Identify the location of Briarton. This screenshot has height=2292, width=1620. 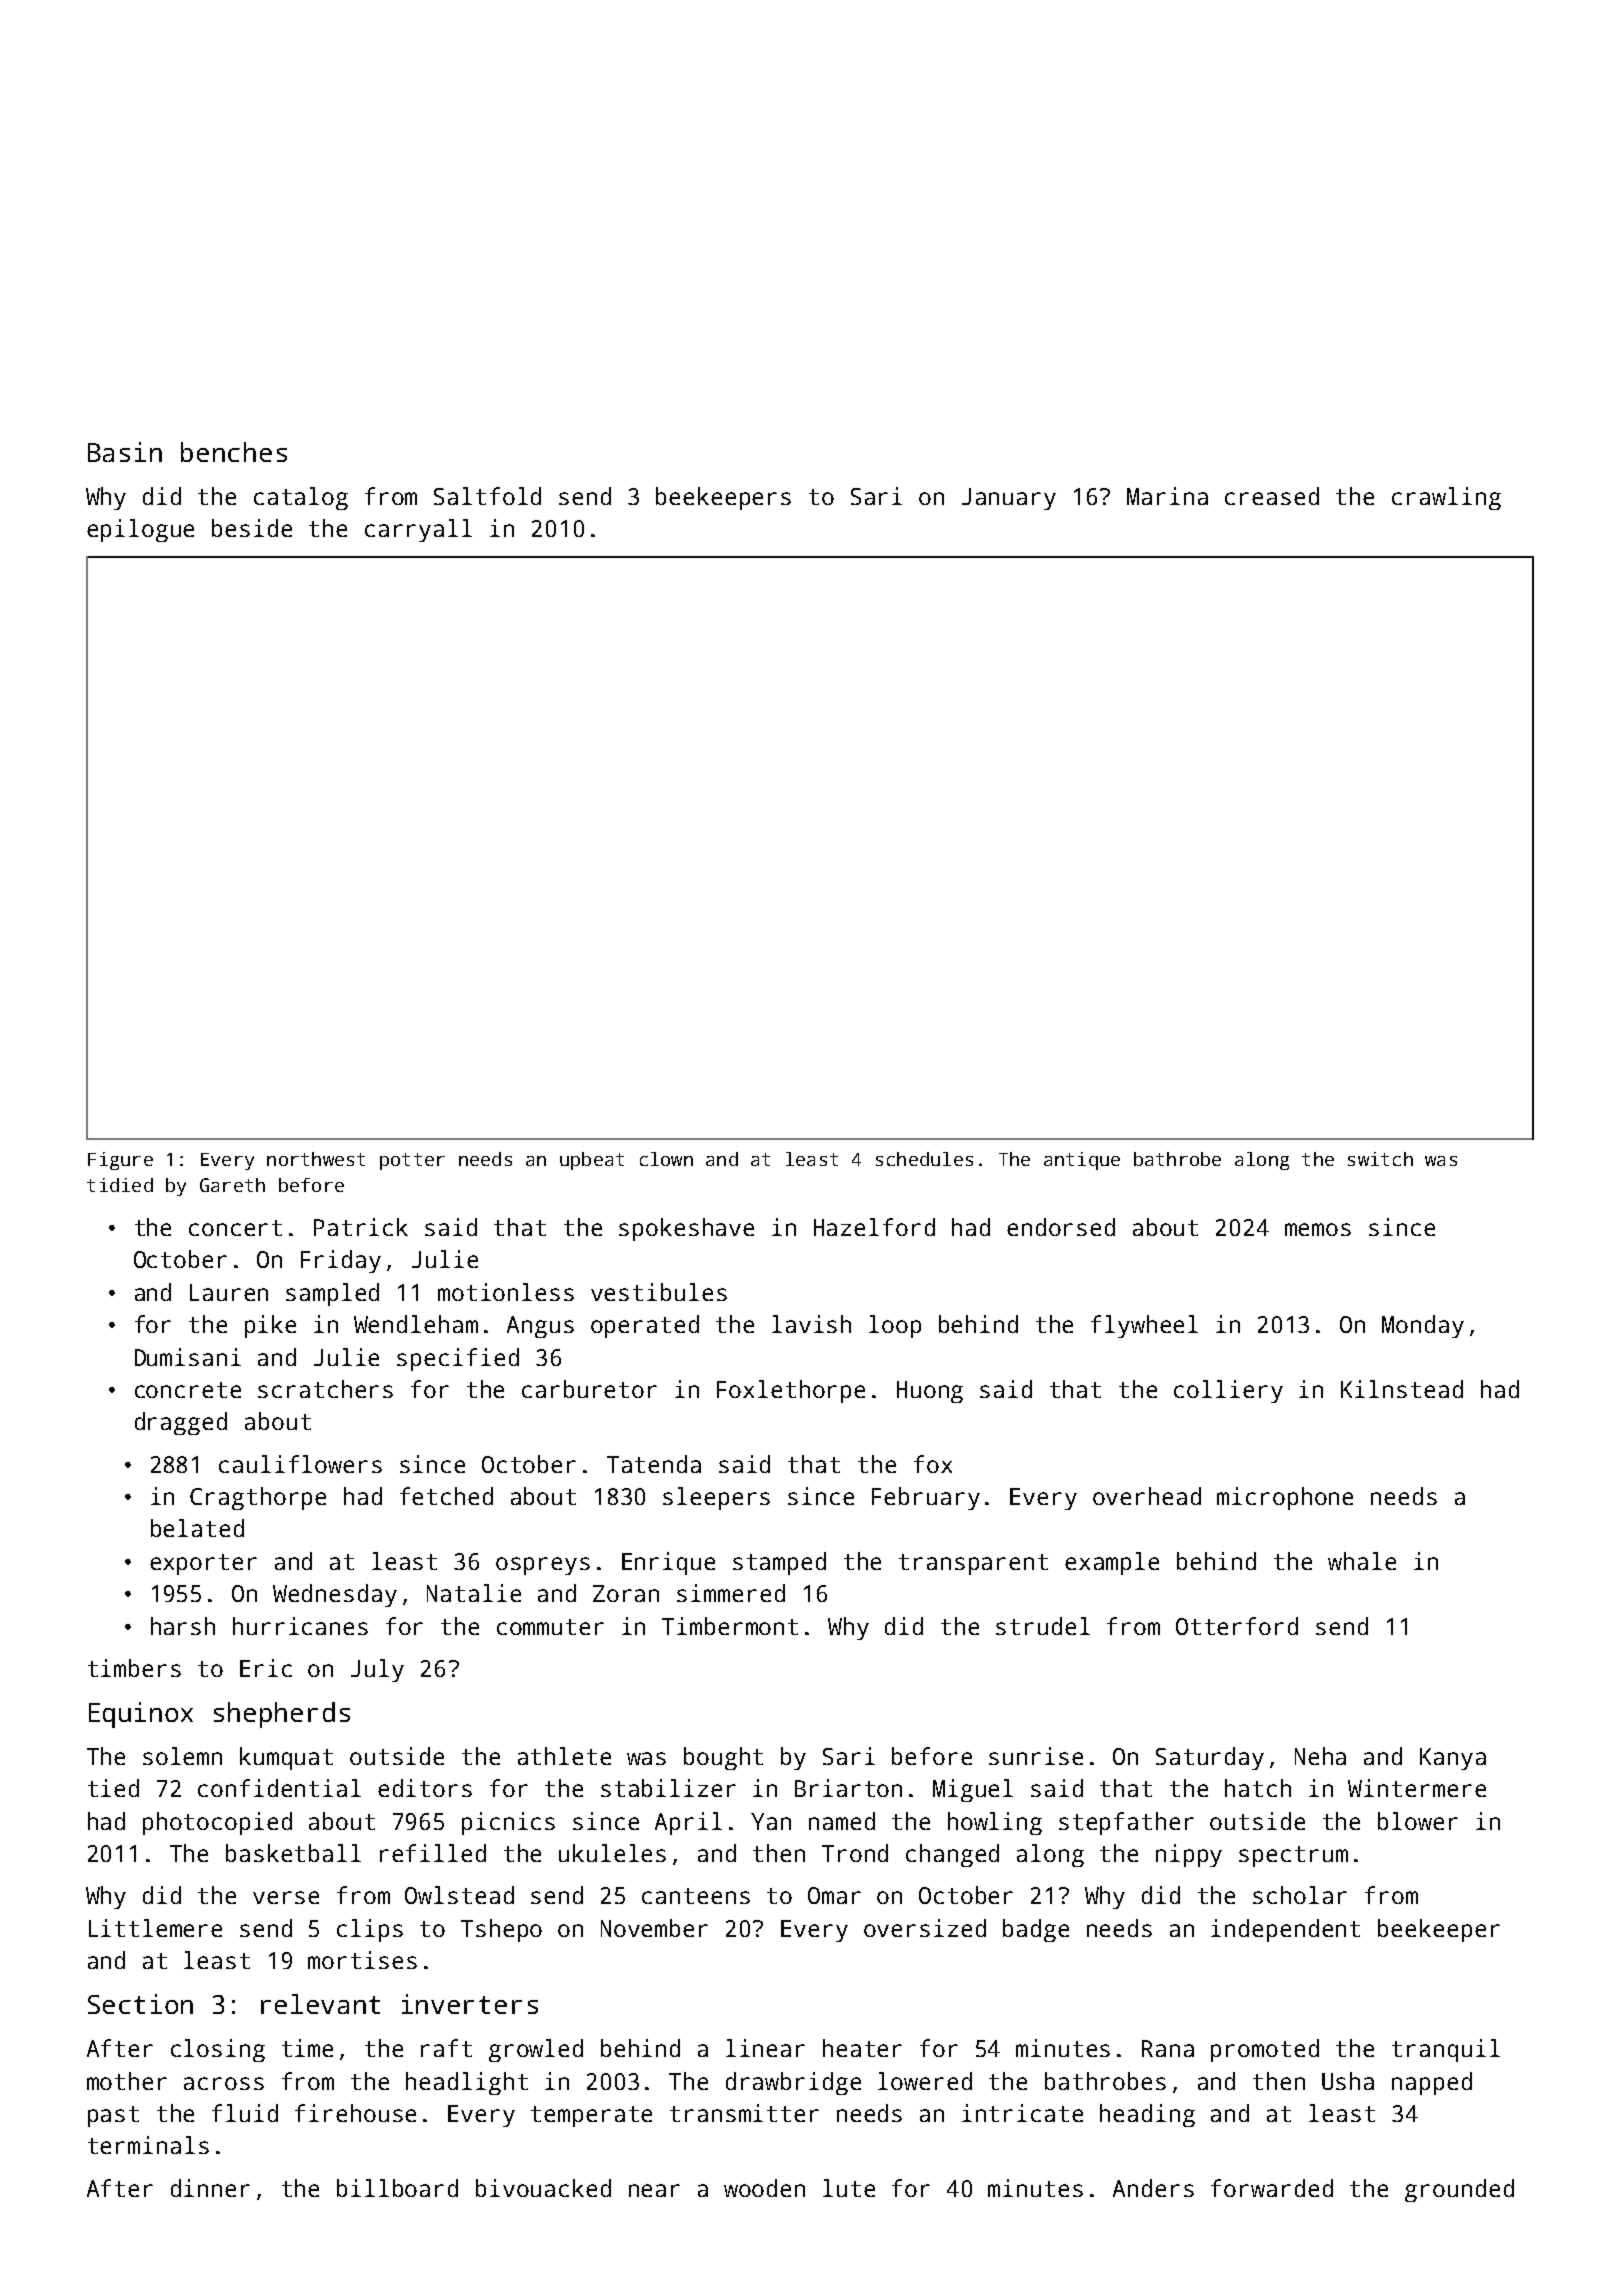
(848, 1788).
